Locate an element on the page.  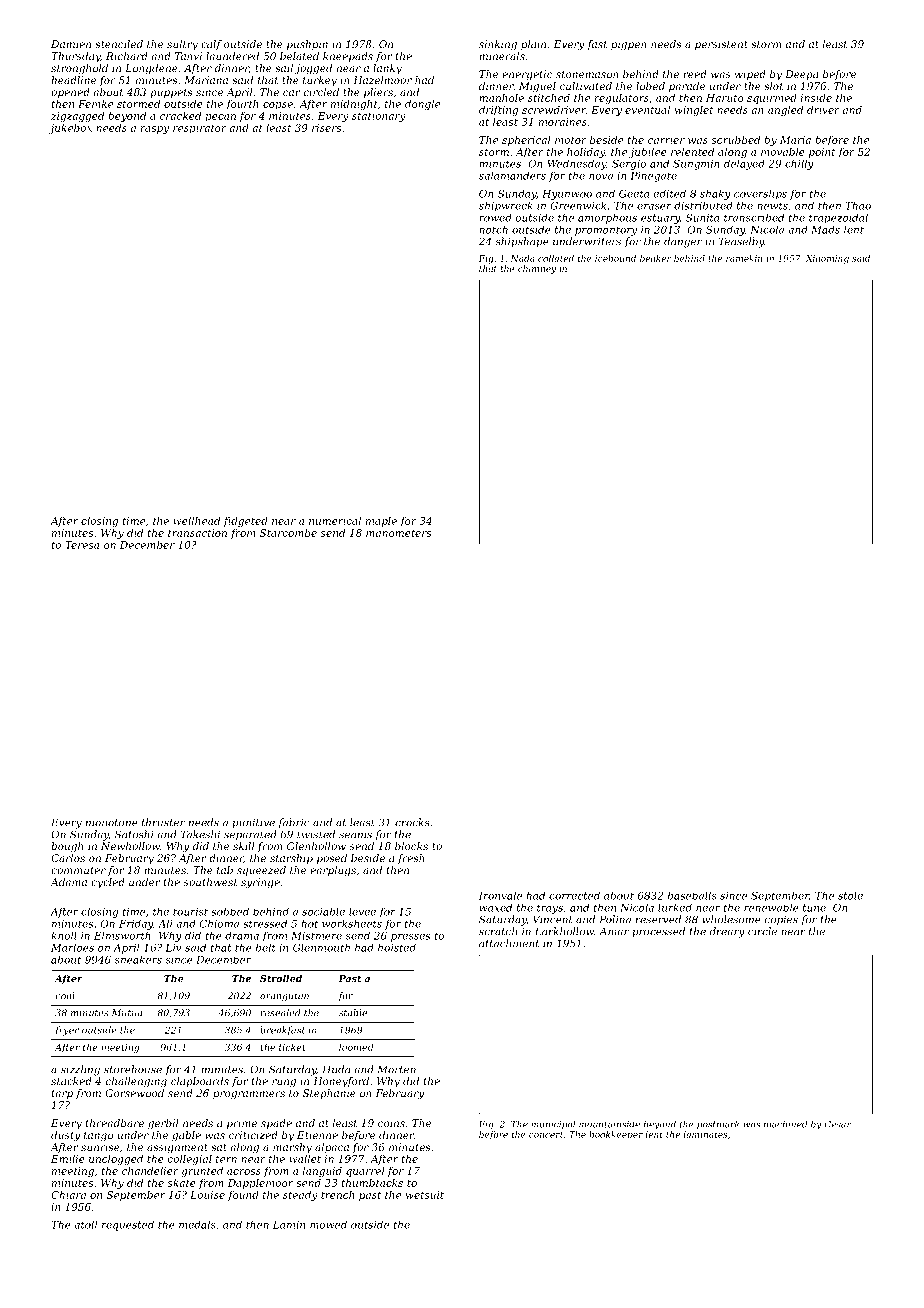
raspy is located at coordinates (155, 130).
